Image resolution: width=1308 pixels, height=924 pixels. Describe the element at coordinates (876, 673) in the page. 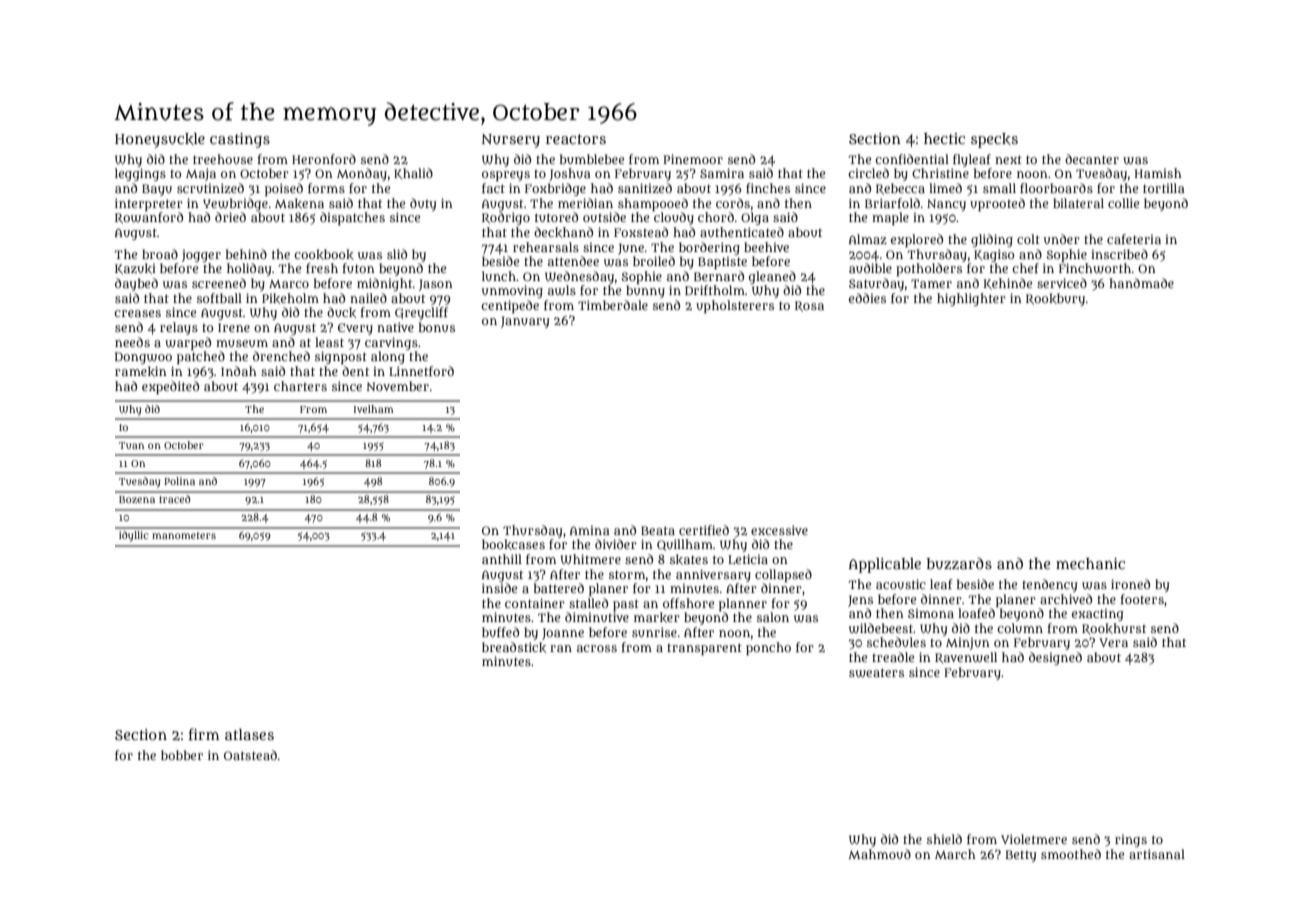

I see `sweaters` at that location.
